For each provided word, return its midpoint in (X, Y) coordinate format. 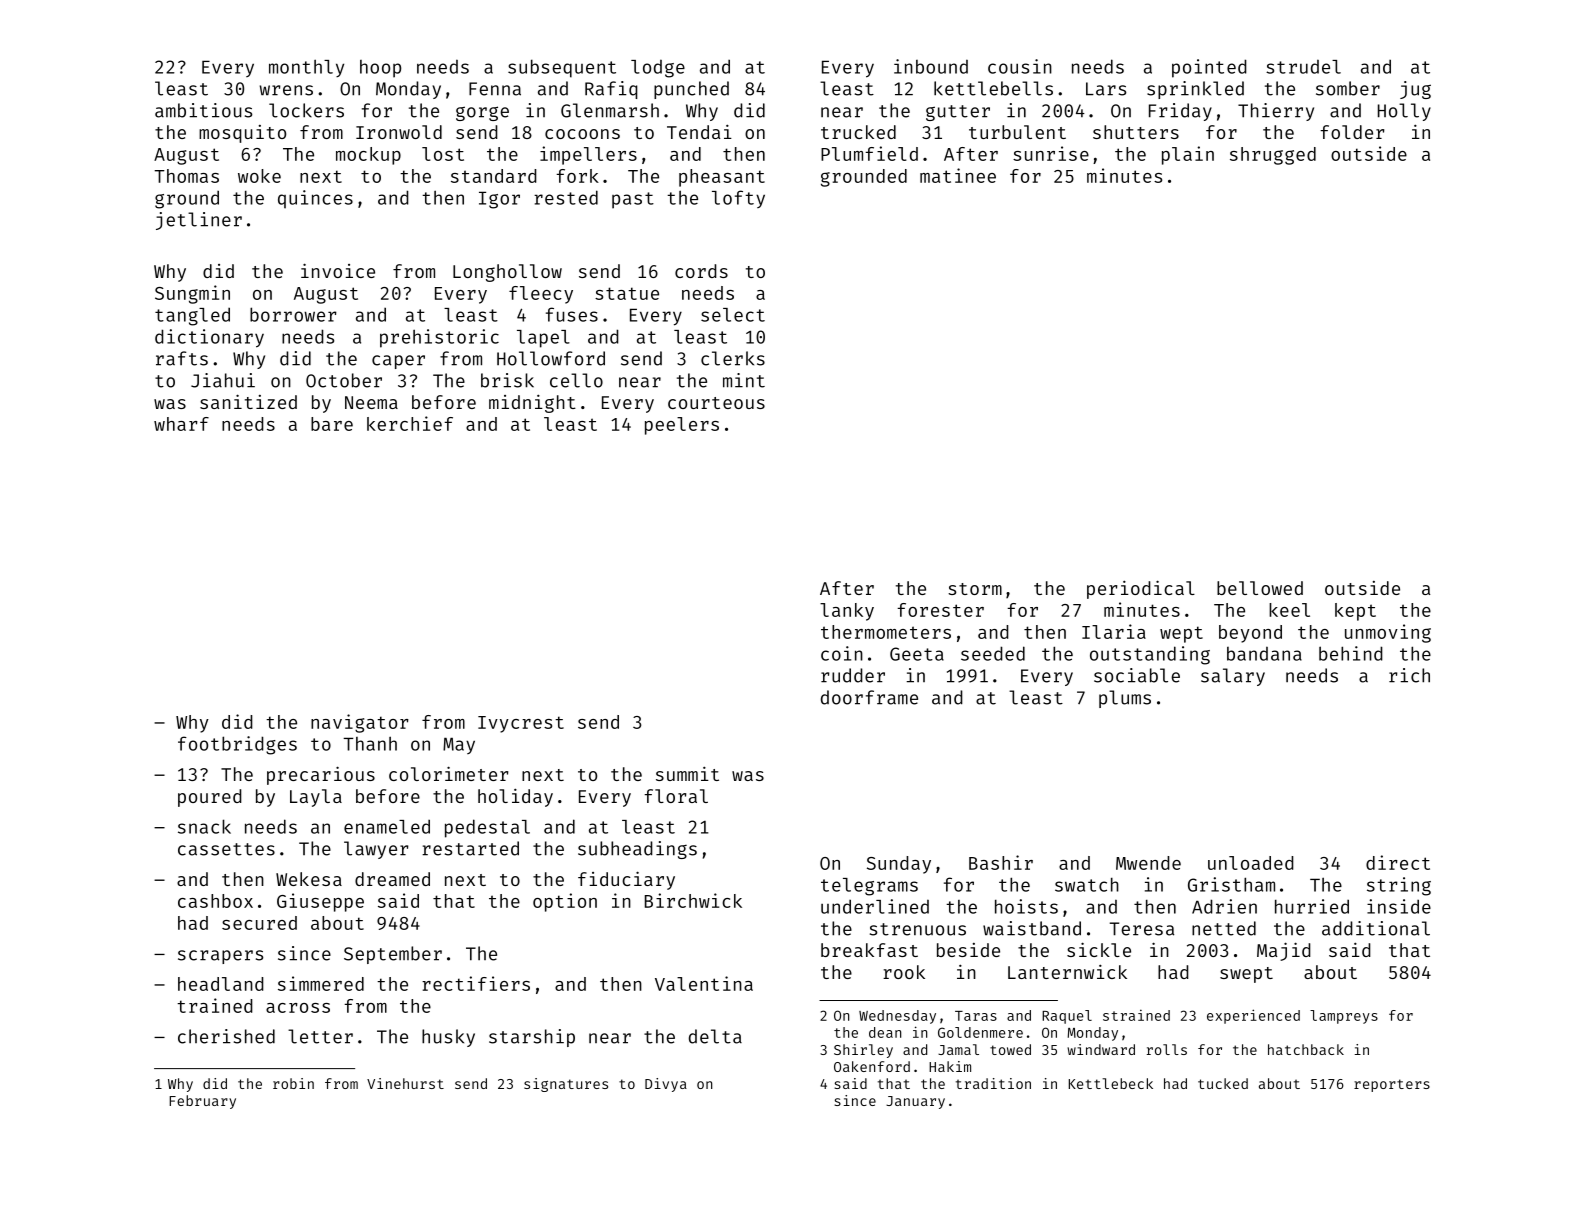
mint (744, 380)
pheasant (722, 178)
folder (1352, 132)
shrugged (1273, 156)
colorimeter (448, 773)
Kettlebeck (1111, 1083)
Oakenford (872, 1066)
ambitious (203, 110)
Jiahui (223, 380)
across (298, 1008)
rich (1409, 675)
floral (676, 796)
